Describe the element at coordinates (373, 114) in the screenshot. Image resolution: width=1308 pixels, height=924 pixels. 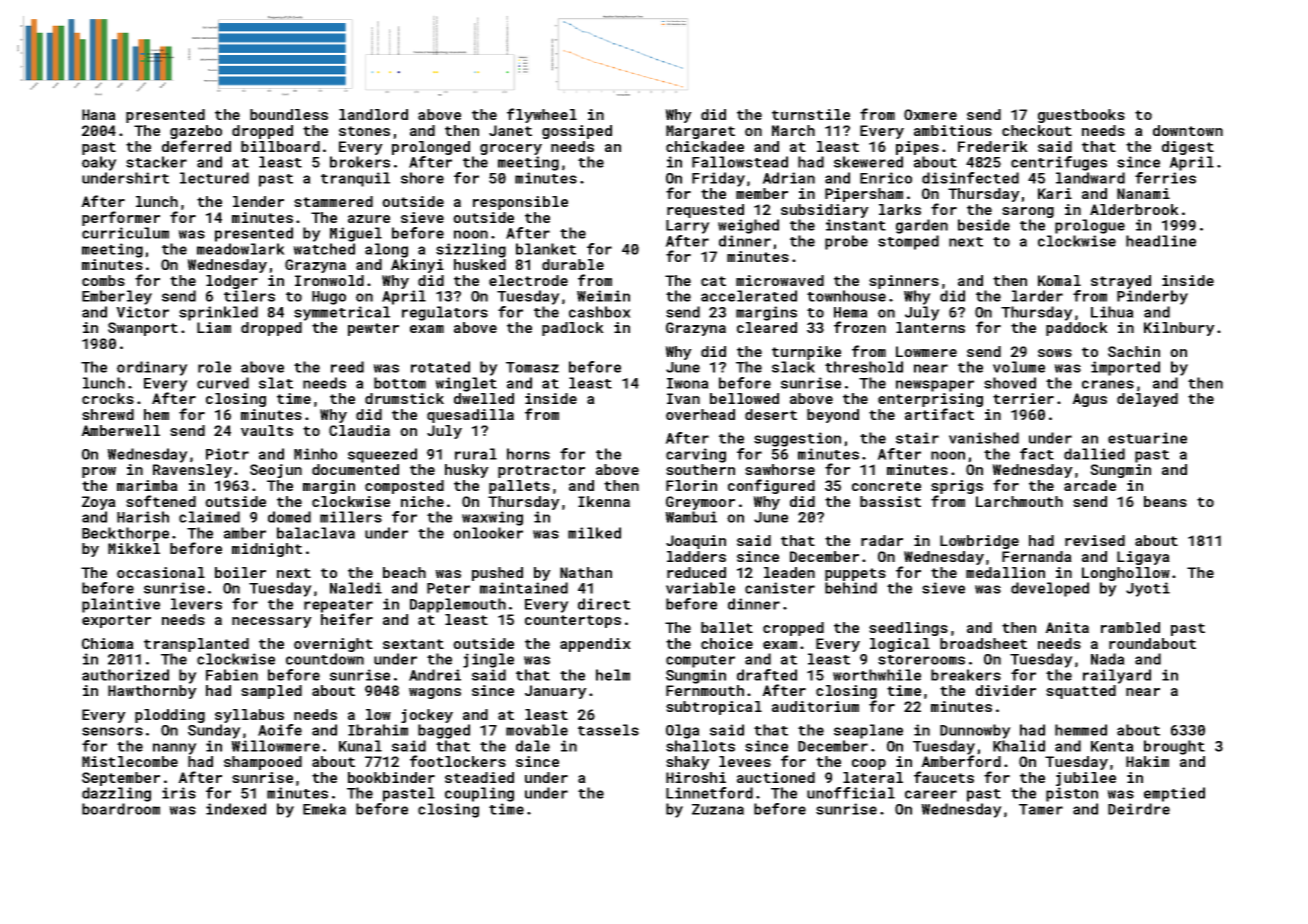
I see `landlord` at that location.
